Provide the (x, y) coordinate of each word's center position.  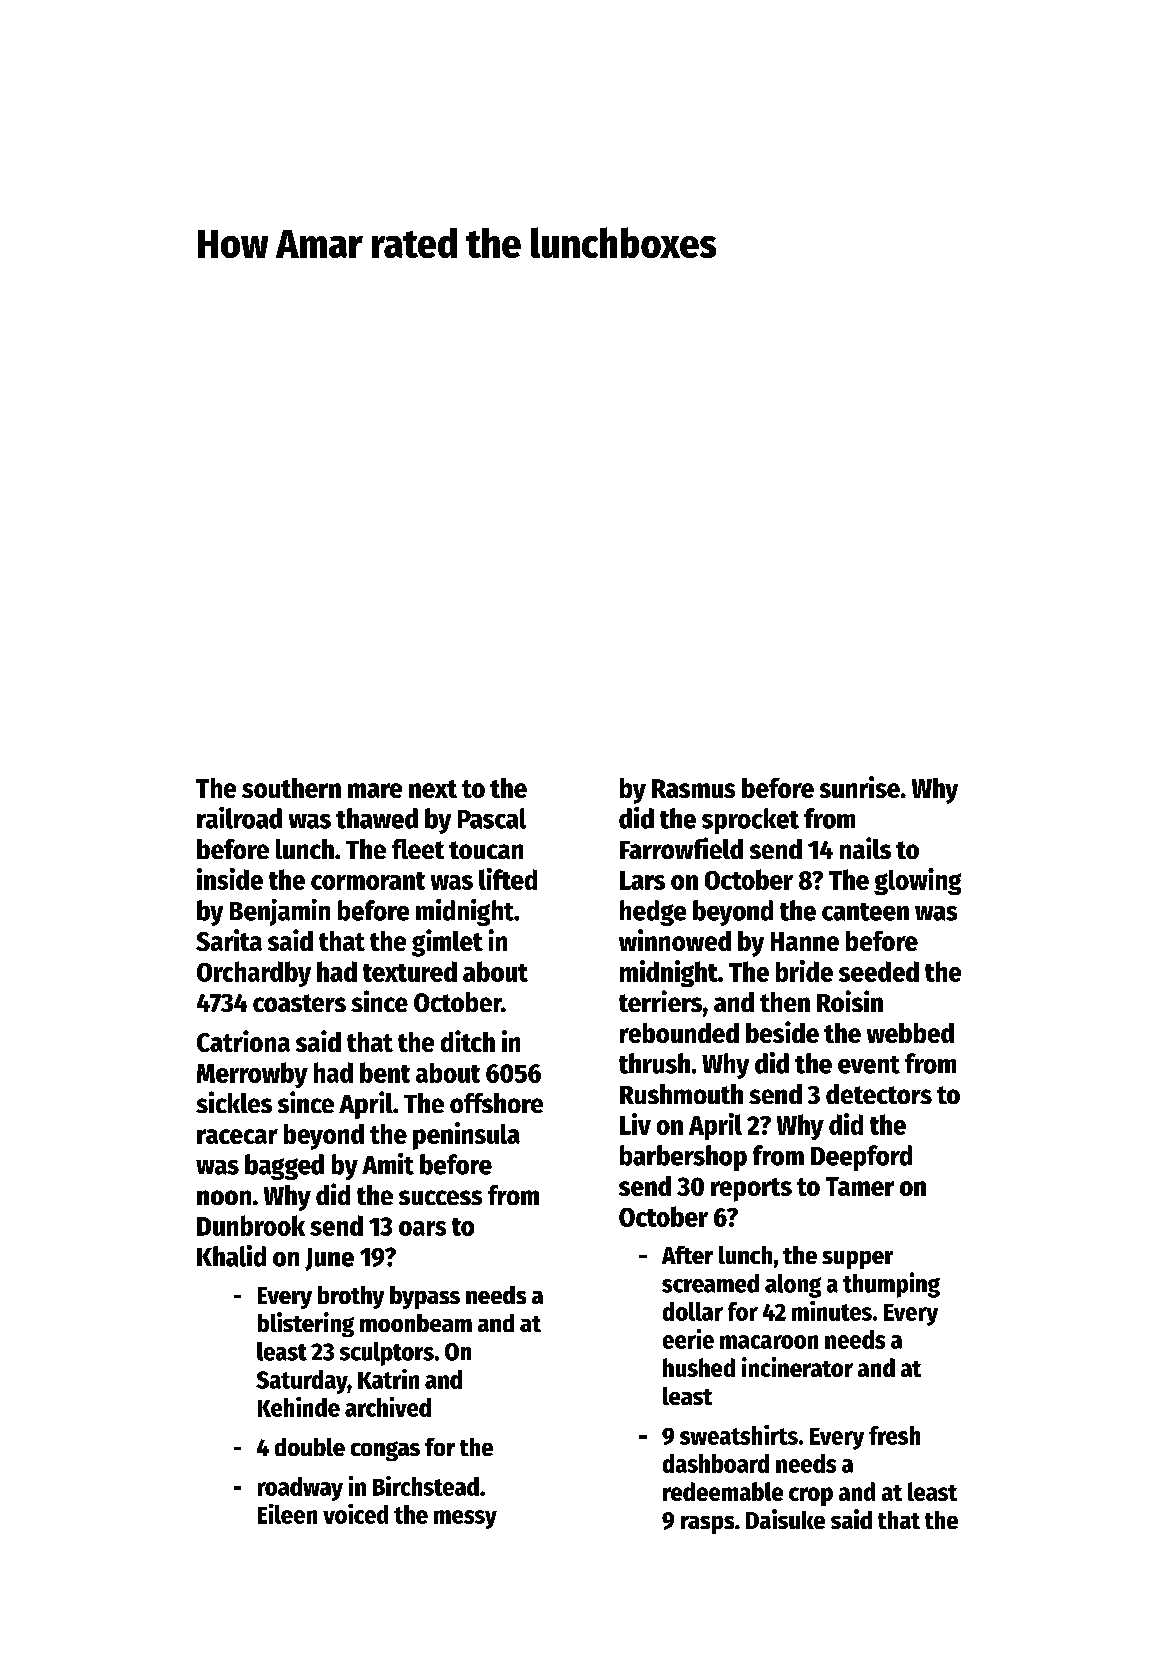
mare (375, 790)
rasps (707, 1525)
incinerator (797, 1367)
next (433, 789)
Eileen (287, 1514)
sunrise (860, 787)
